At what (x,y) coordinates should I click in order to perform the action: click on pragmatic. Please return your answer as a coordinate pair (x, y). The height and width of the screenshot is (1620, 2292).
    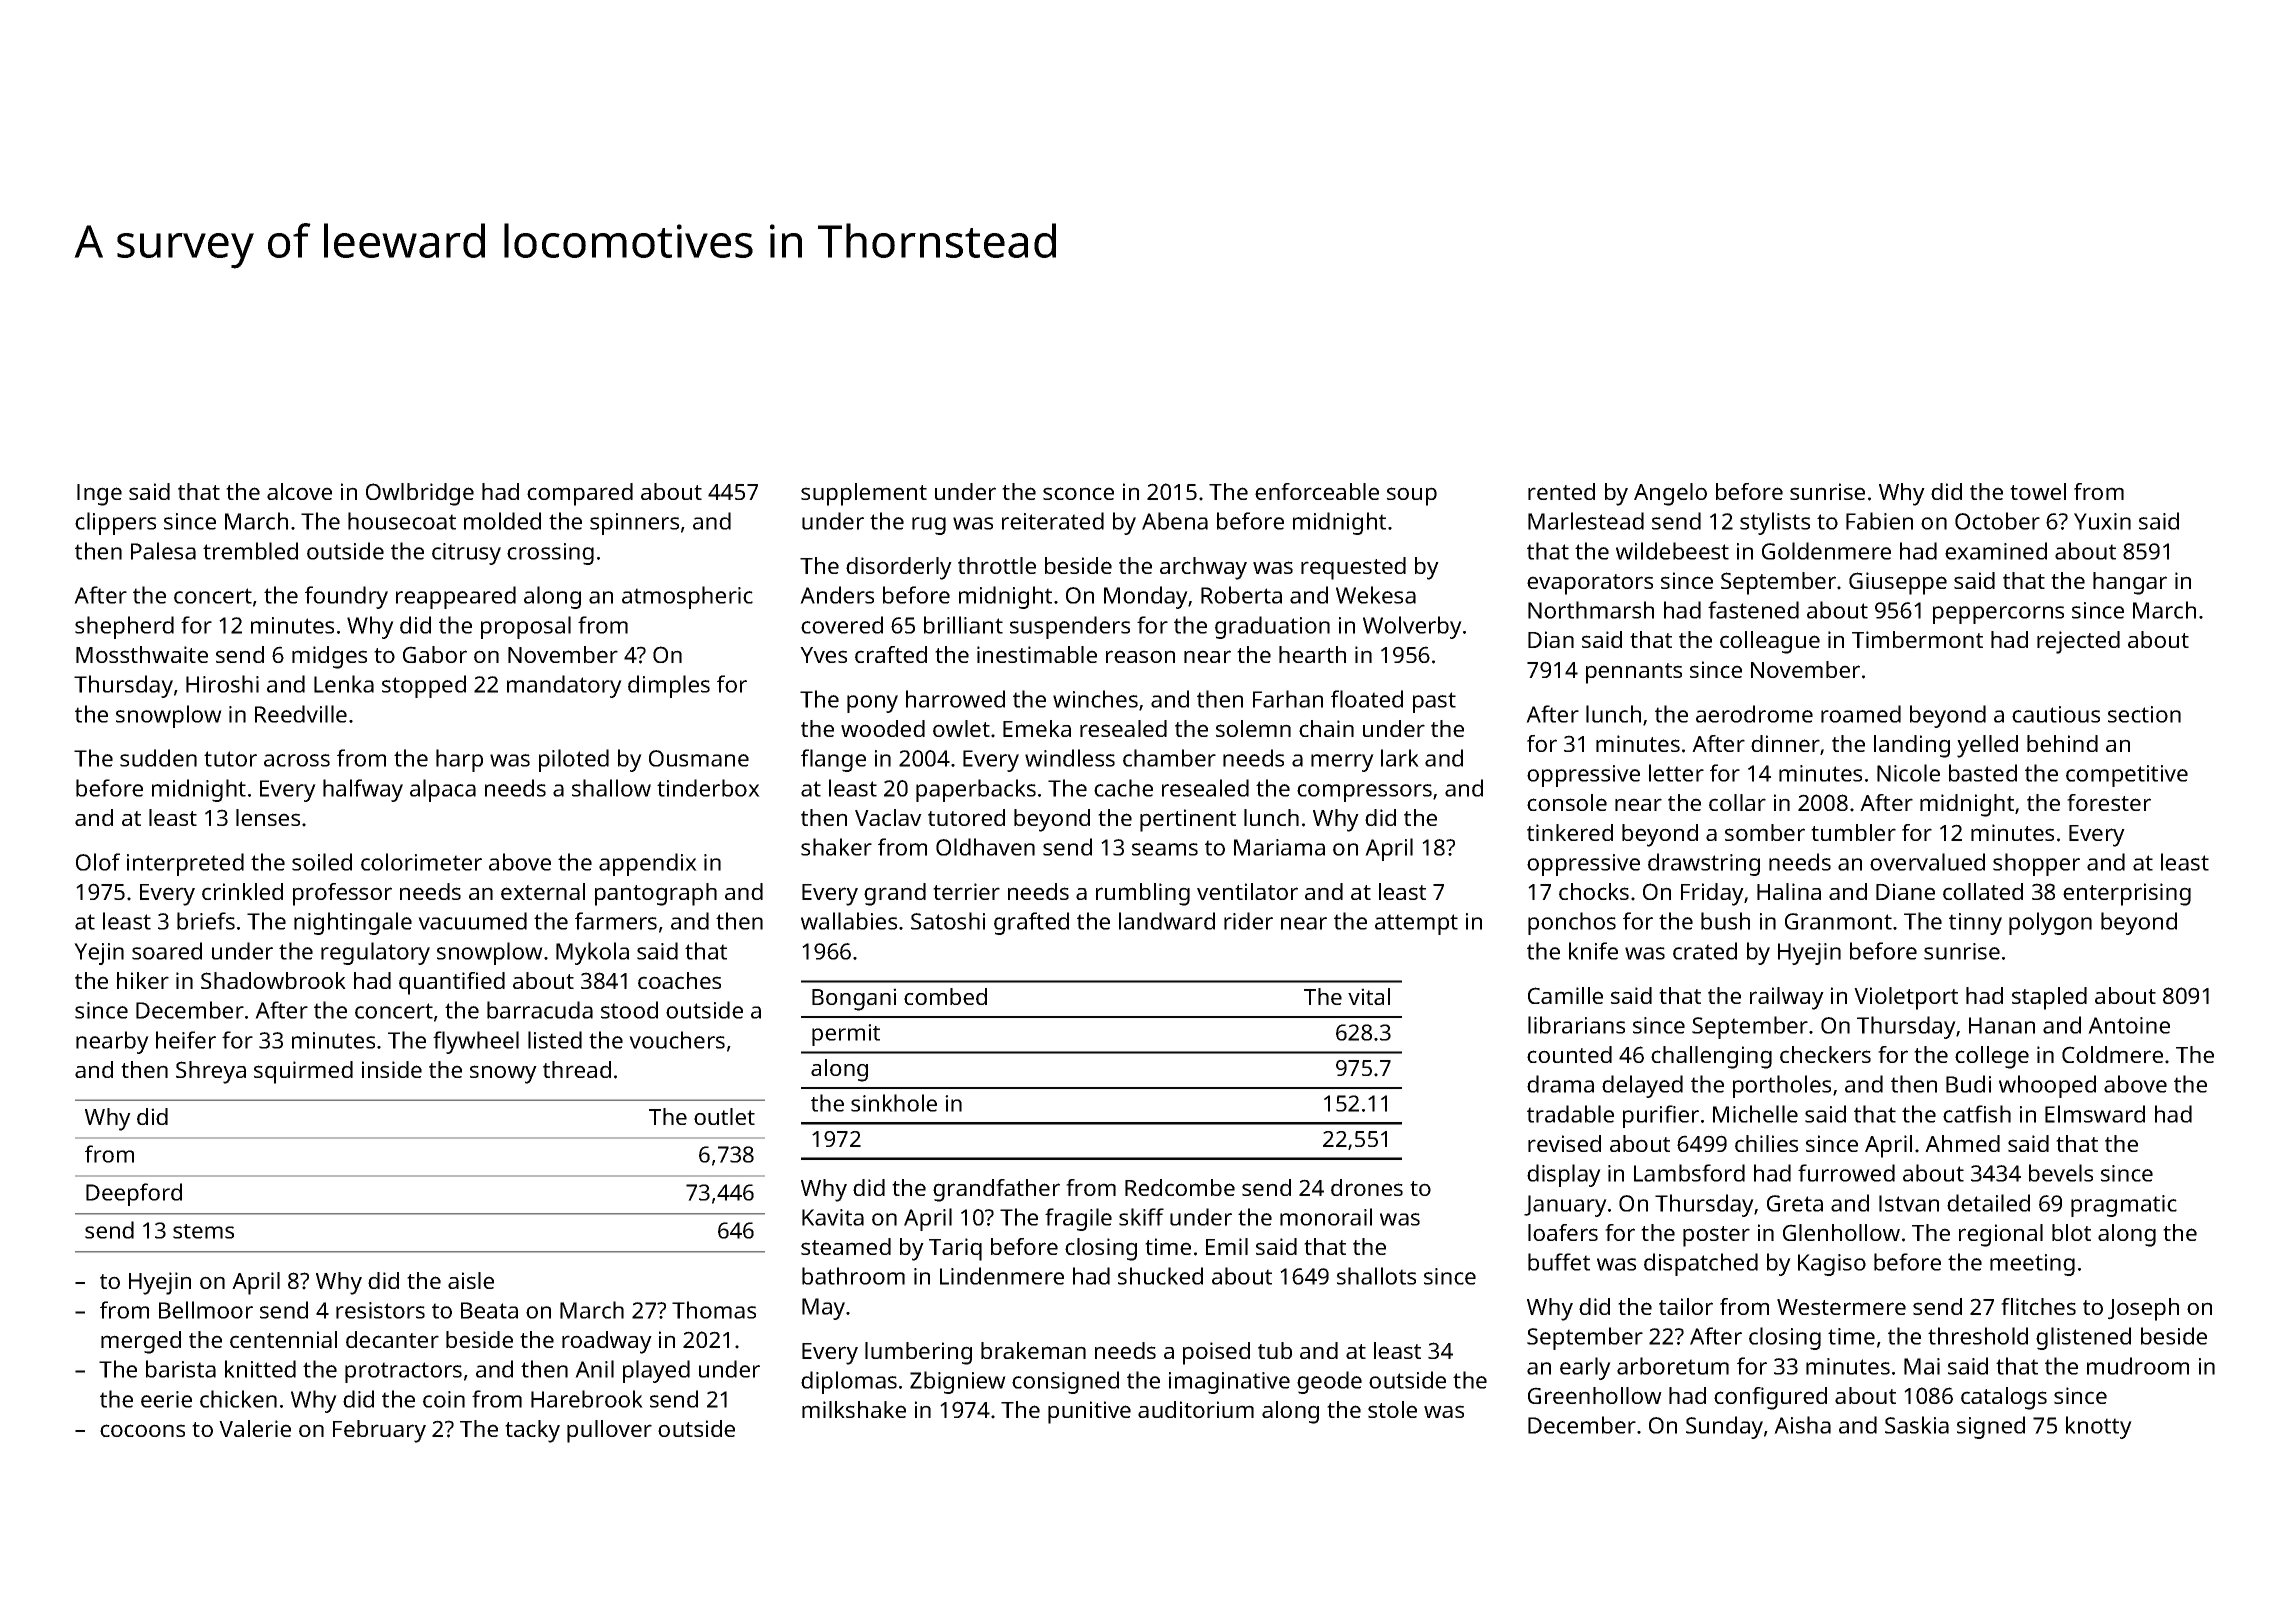
    Looking at the image, I should click on (2124, 1206).
